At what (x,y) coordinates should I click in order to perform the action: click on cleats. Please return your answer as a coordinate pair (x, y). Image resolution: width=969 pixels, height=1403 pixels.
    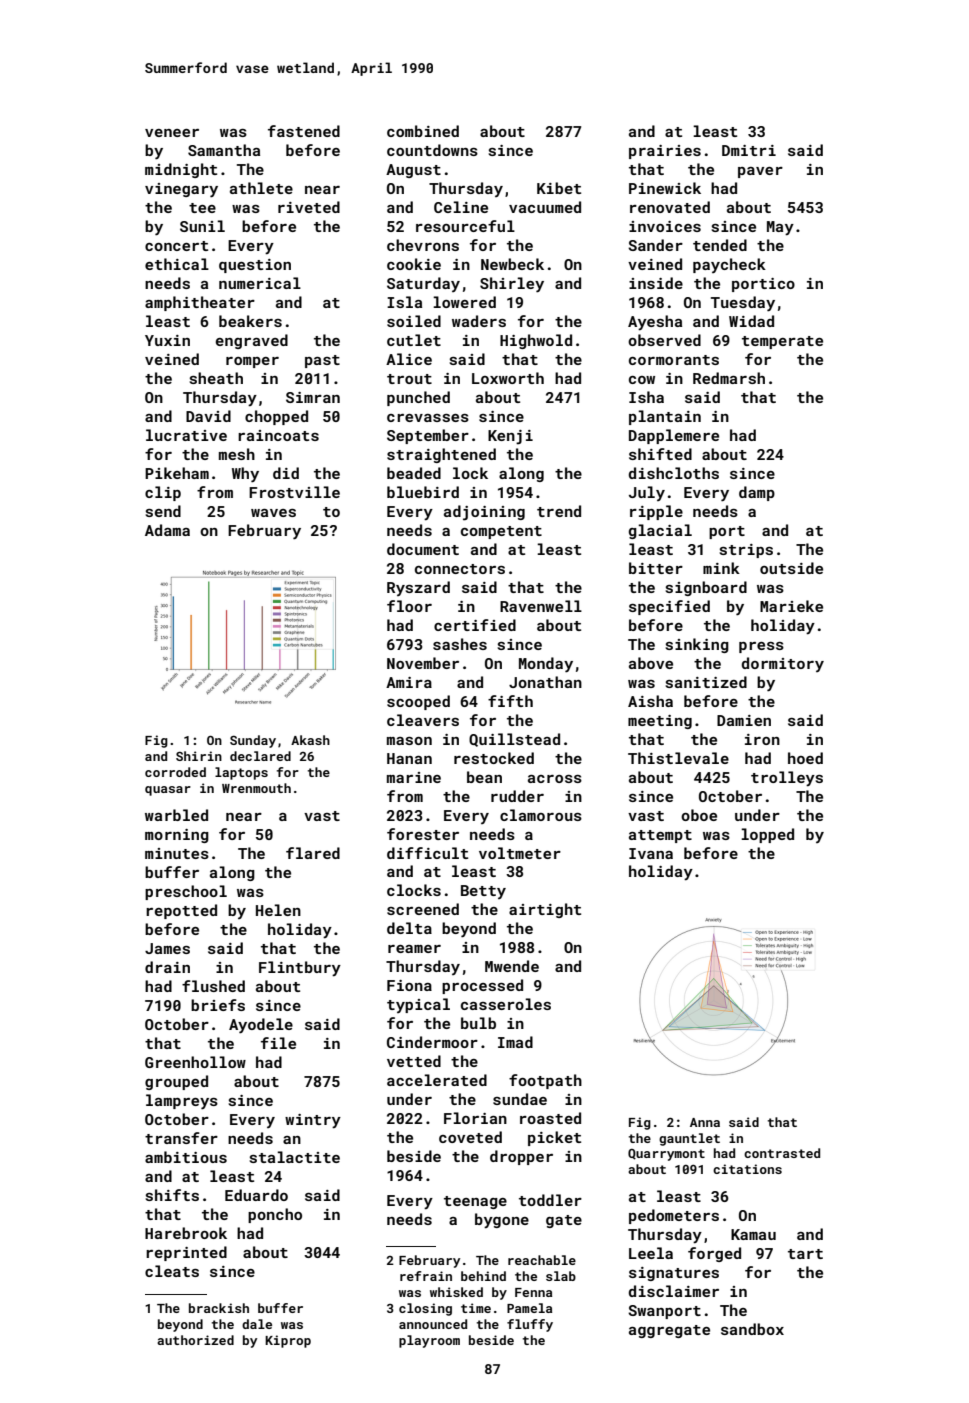
    Looking at the image, I should click on (172, 1271).
